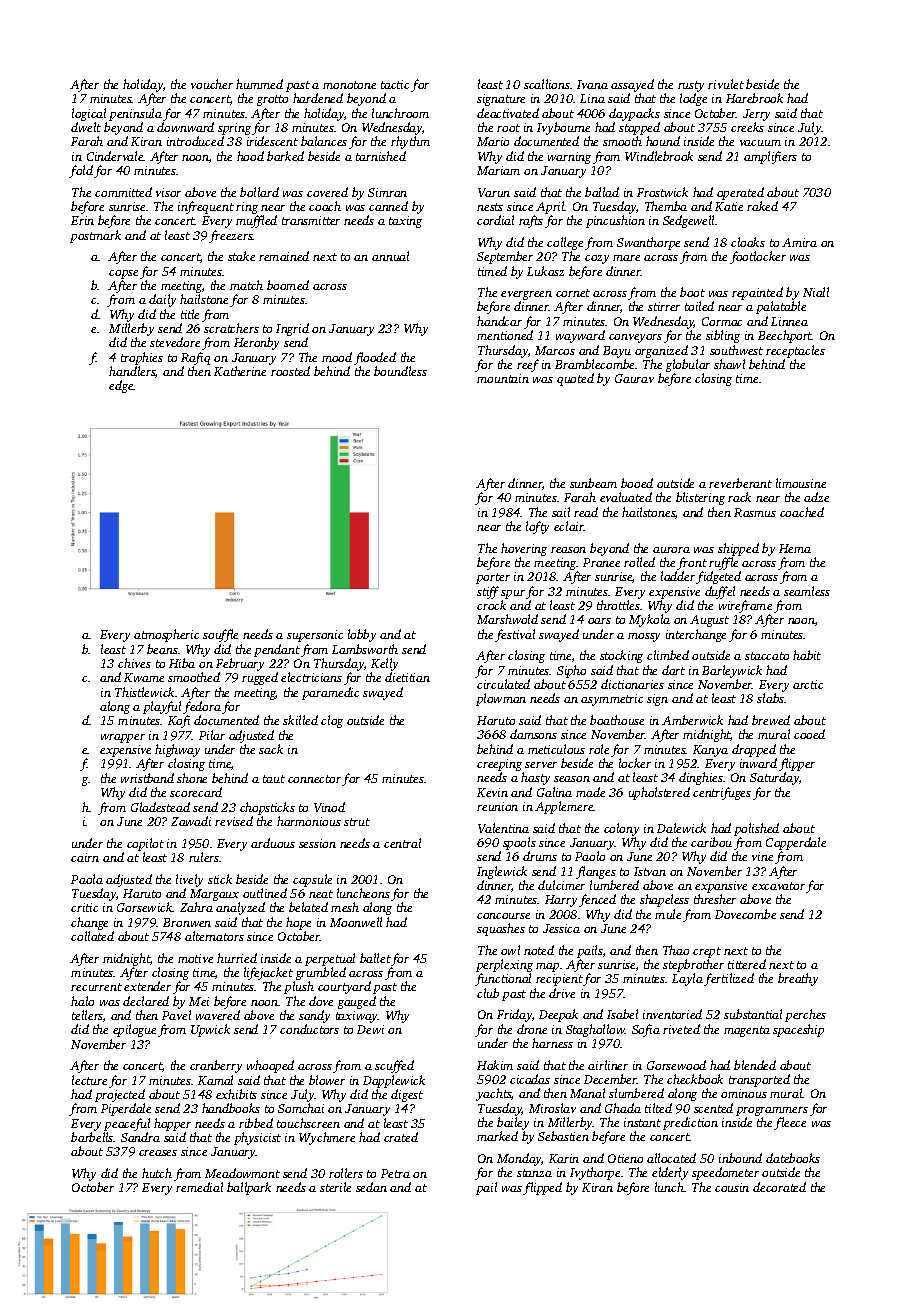  Describe the element at coordinates (132, 371) in the screenshot. I see `handlers` at that location.
